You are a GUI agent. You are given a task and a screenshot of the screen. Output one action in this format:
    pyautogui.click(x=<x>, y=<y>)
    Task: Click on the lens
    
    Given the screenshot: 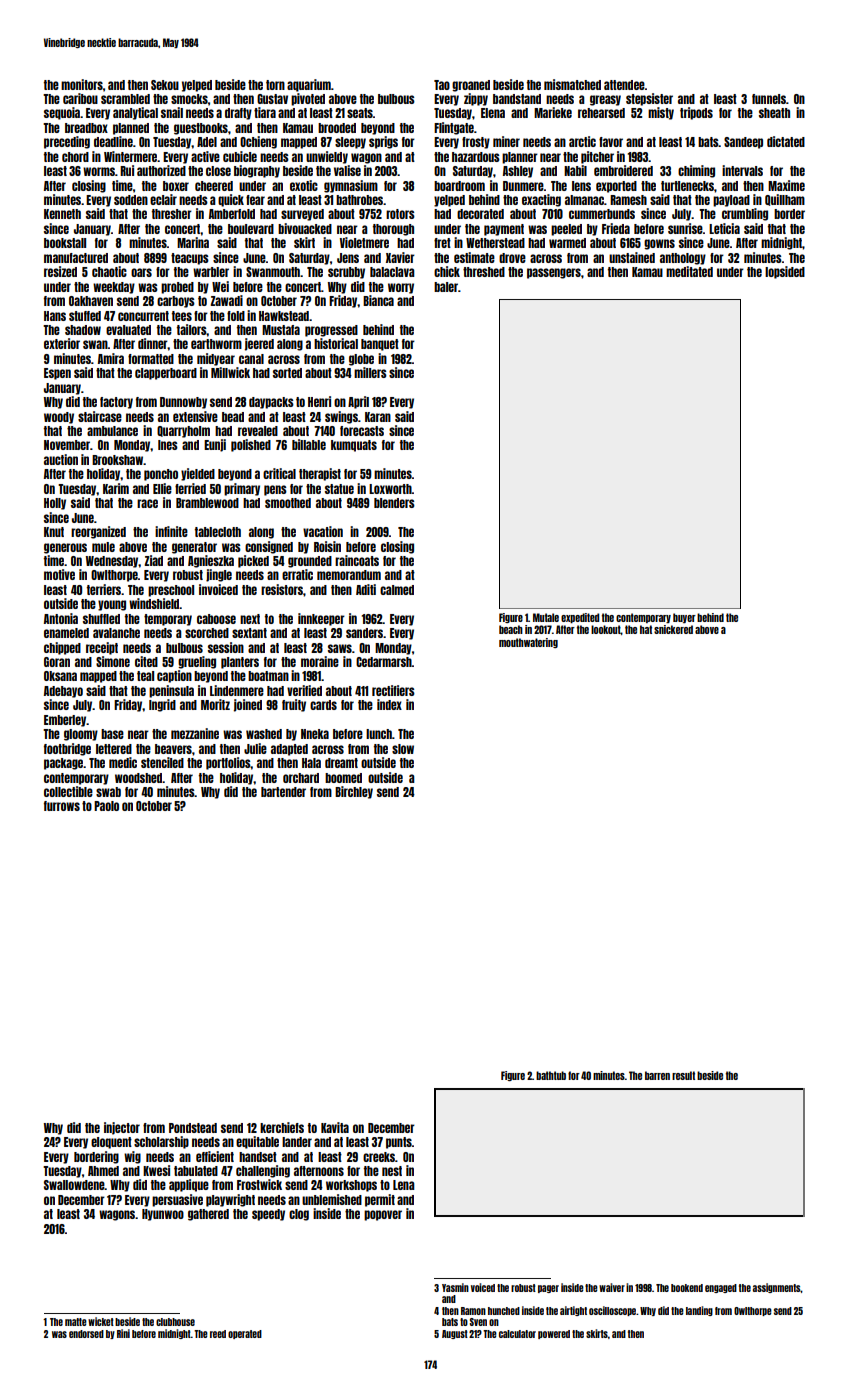 What is the action you would take?
    pyautogui.click(x=581, y=186)
